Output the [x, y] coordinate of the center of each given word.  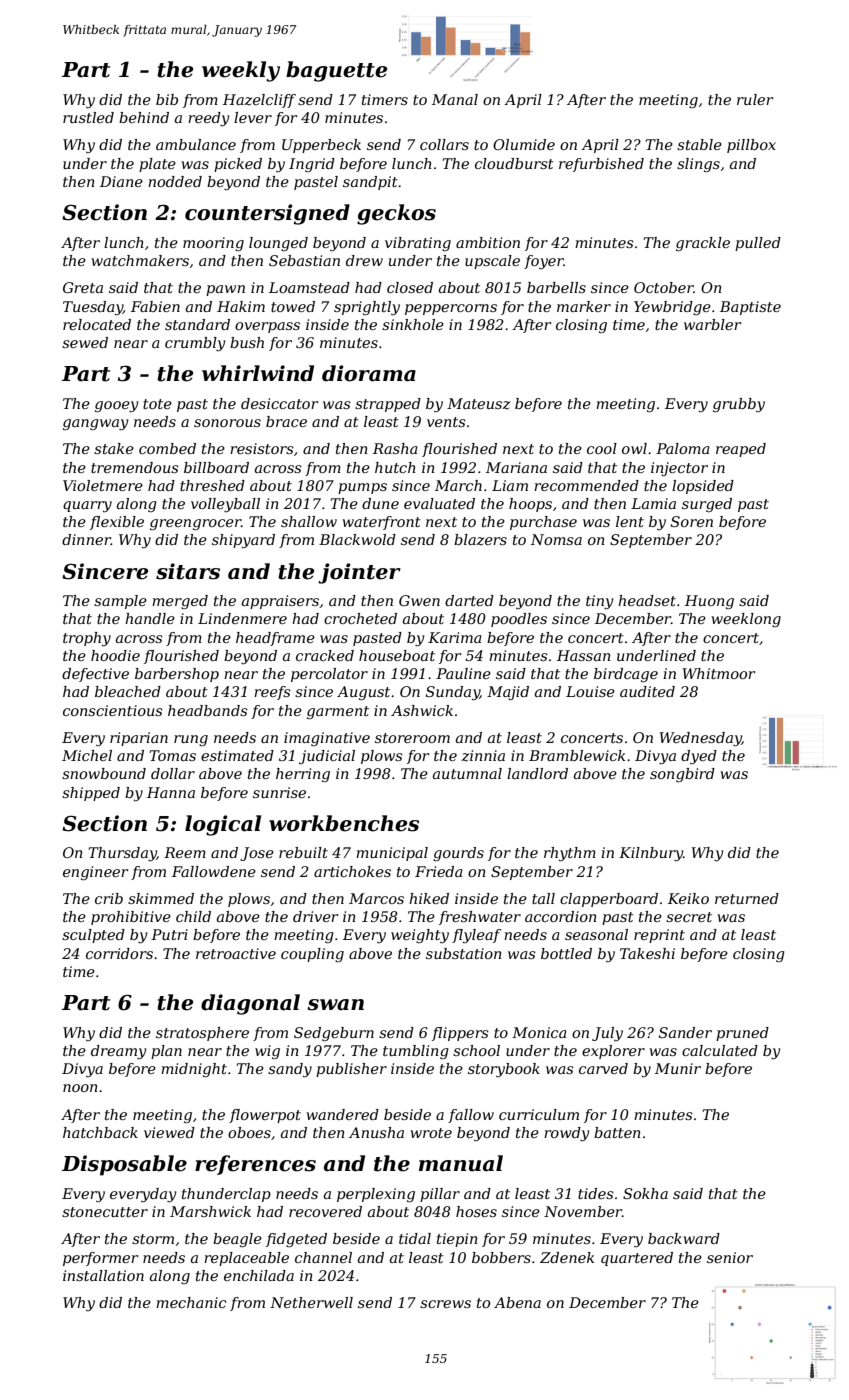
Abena [517, 1302]
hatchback [100, 1132]
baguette [336, 71]
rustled [88, 117]
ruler [755, 99]
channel [323, 1257]
